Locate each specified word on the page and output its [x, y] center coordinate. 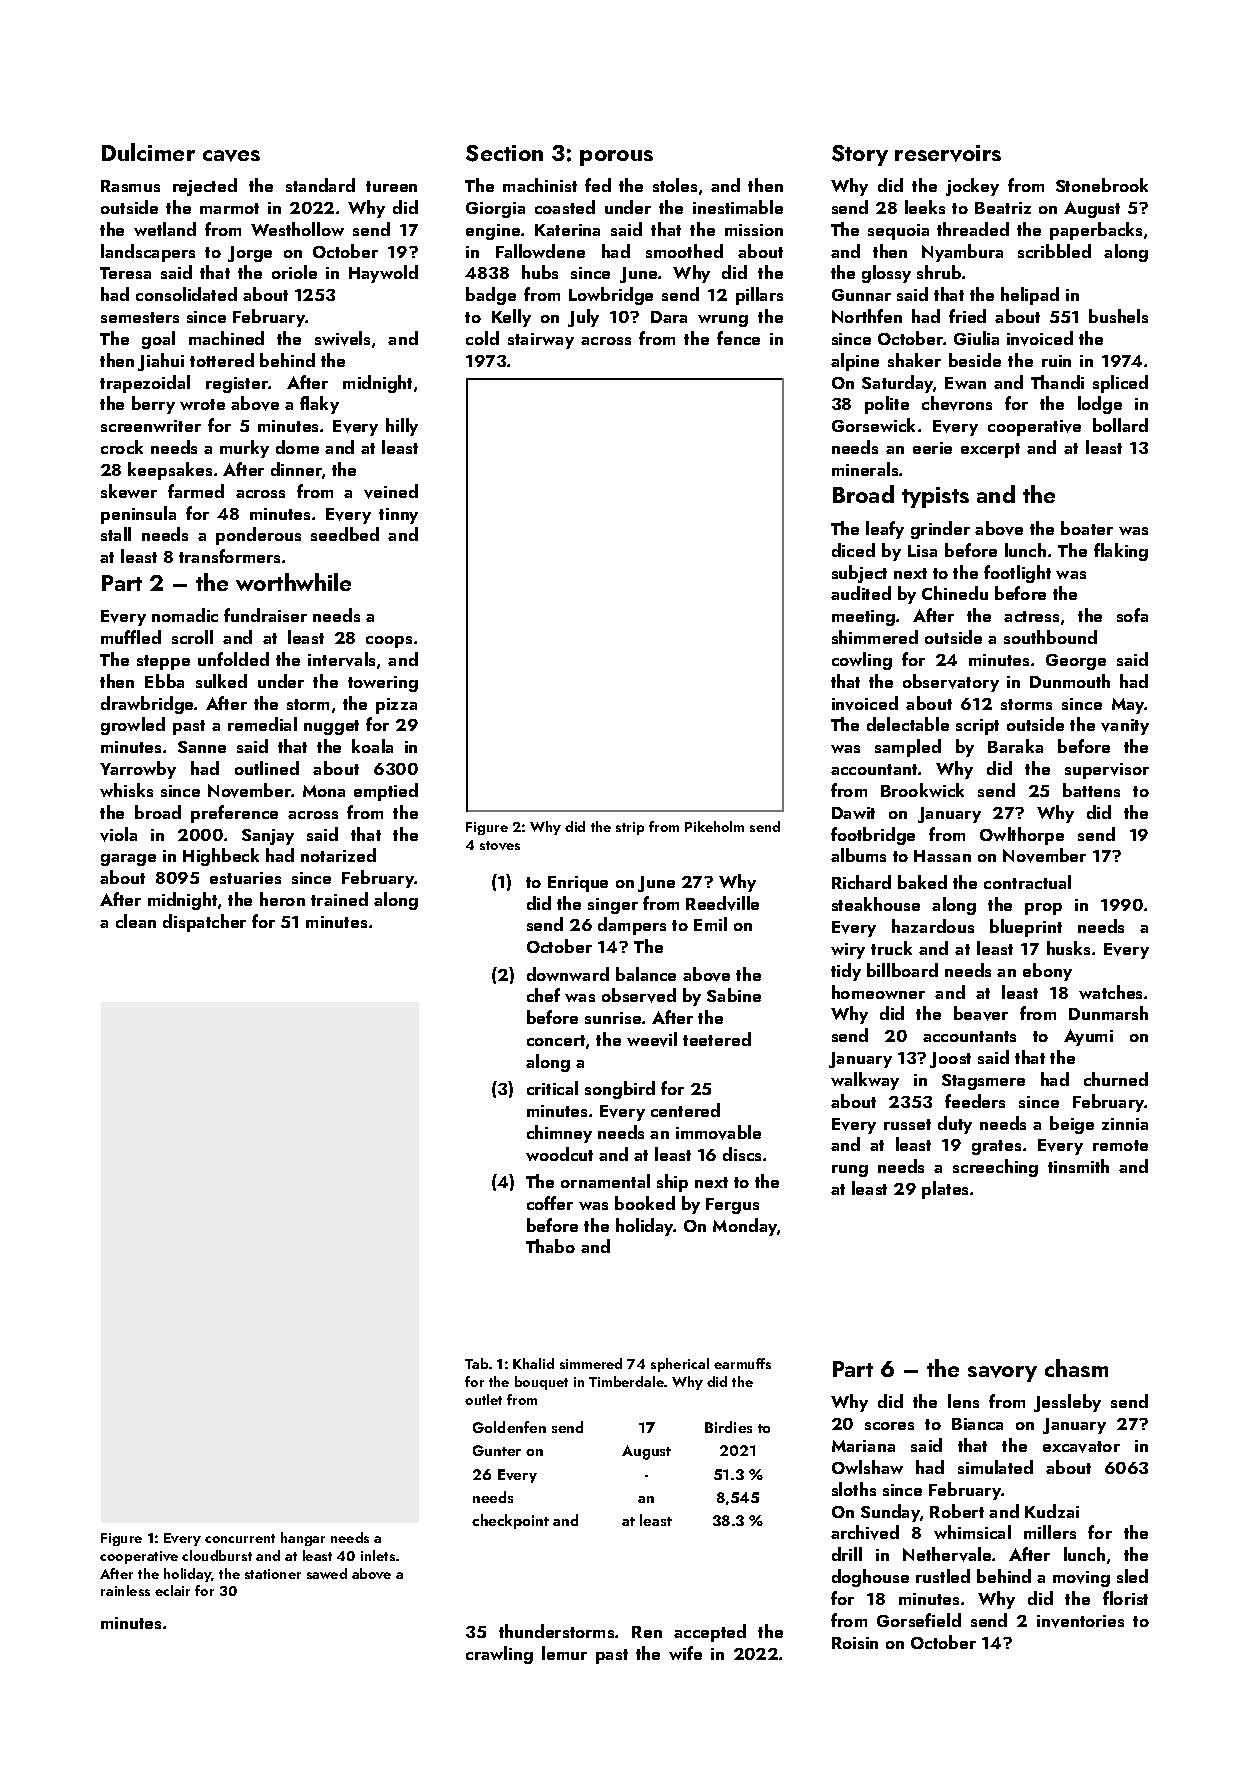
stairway [541, 341]
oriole [294, 272]
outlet [483, 1399]
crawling [499, 1655]
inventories [1080, 1621]
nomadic [185, 615]
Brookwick [922, 790]
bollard [1120, 425]
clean [136, 921]
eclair [172, 1590]
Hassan [942, 856]
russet [907, 1124]
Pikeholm [714, 826]
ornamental [605, 1181]
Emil [710, 924]
